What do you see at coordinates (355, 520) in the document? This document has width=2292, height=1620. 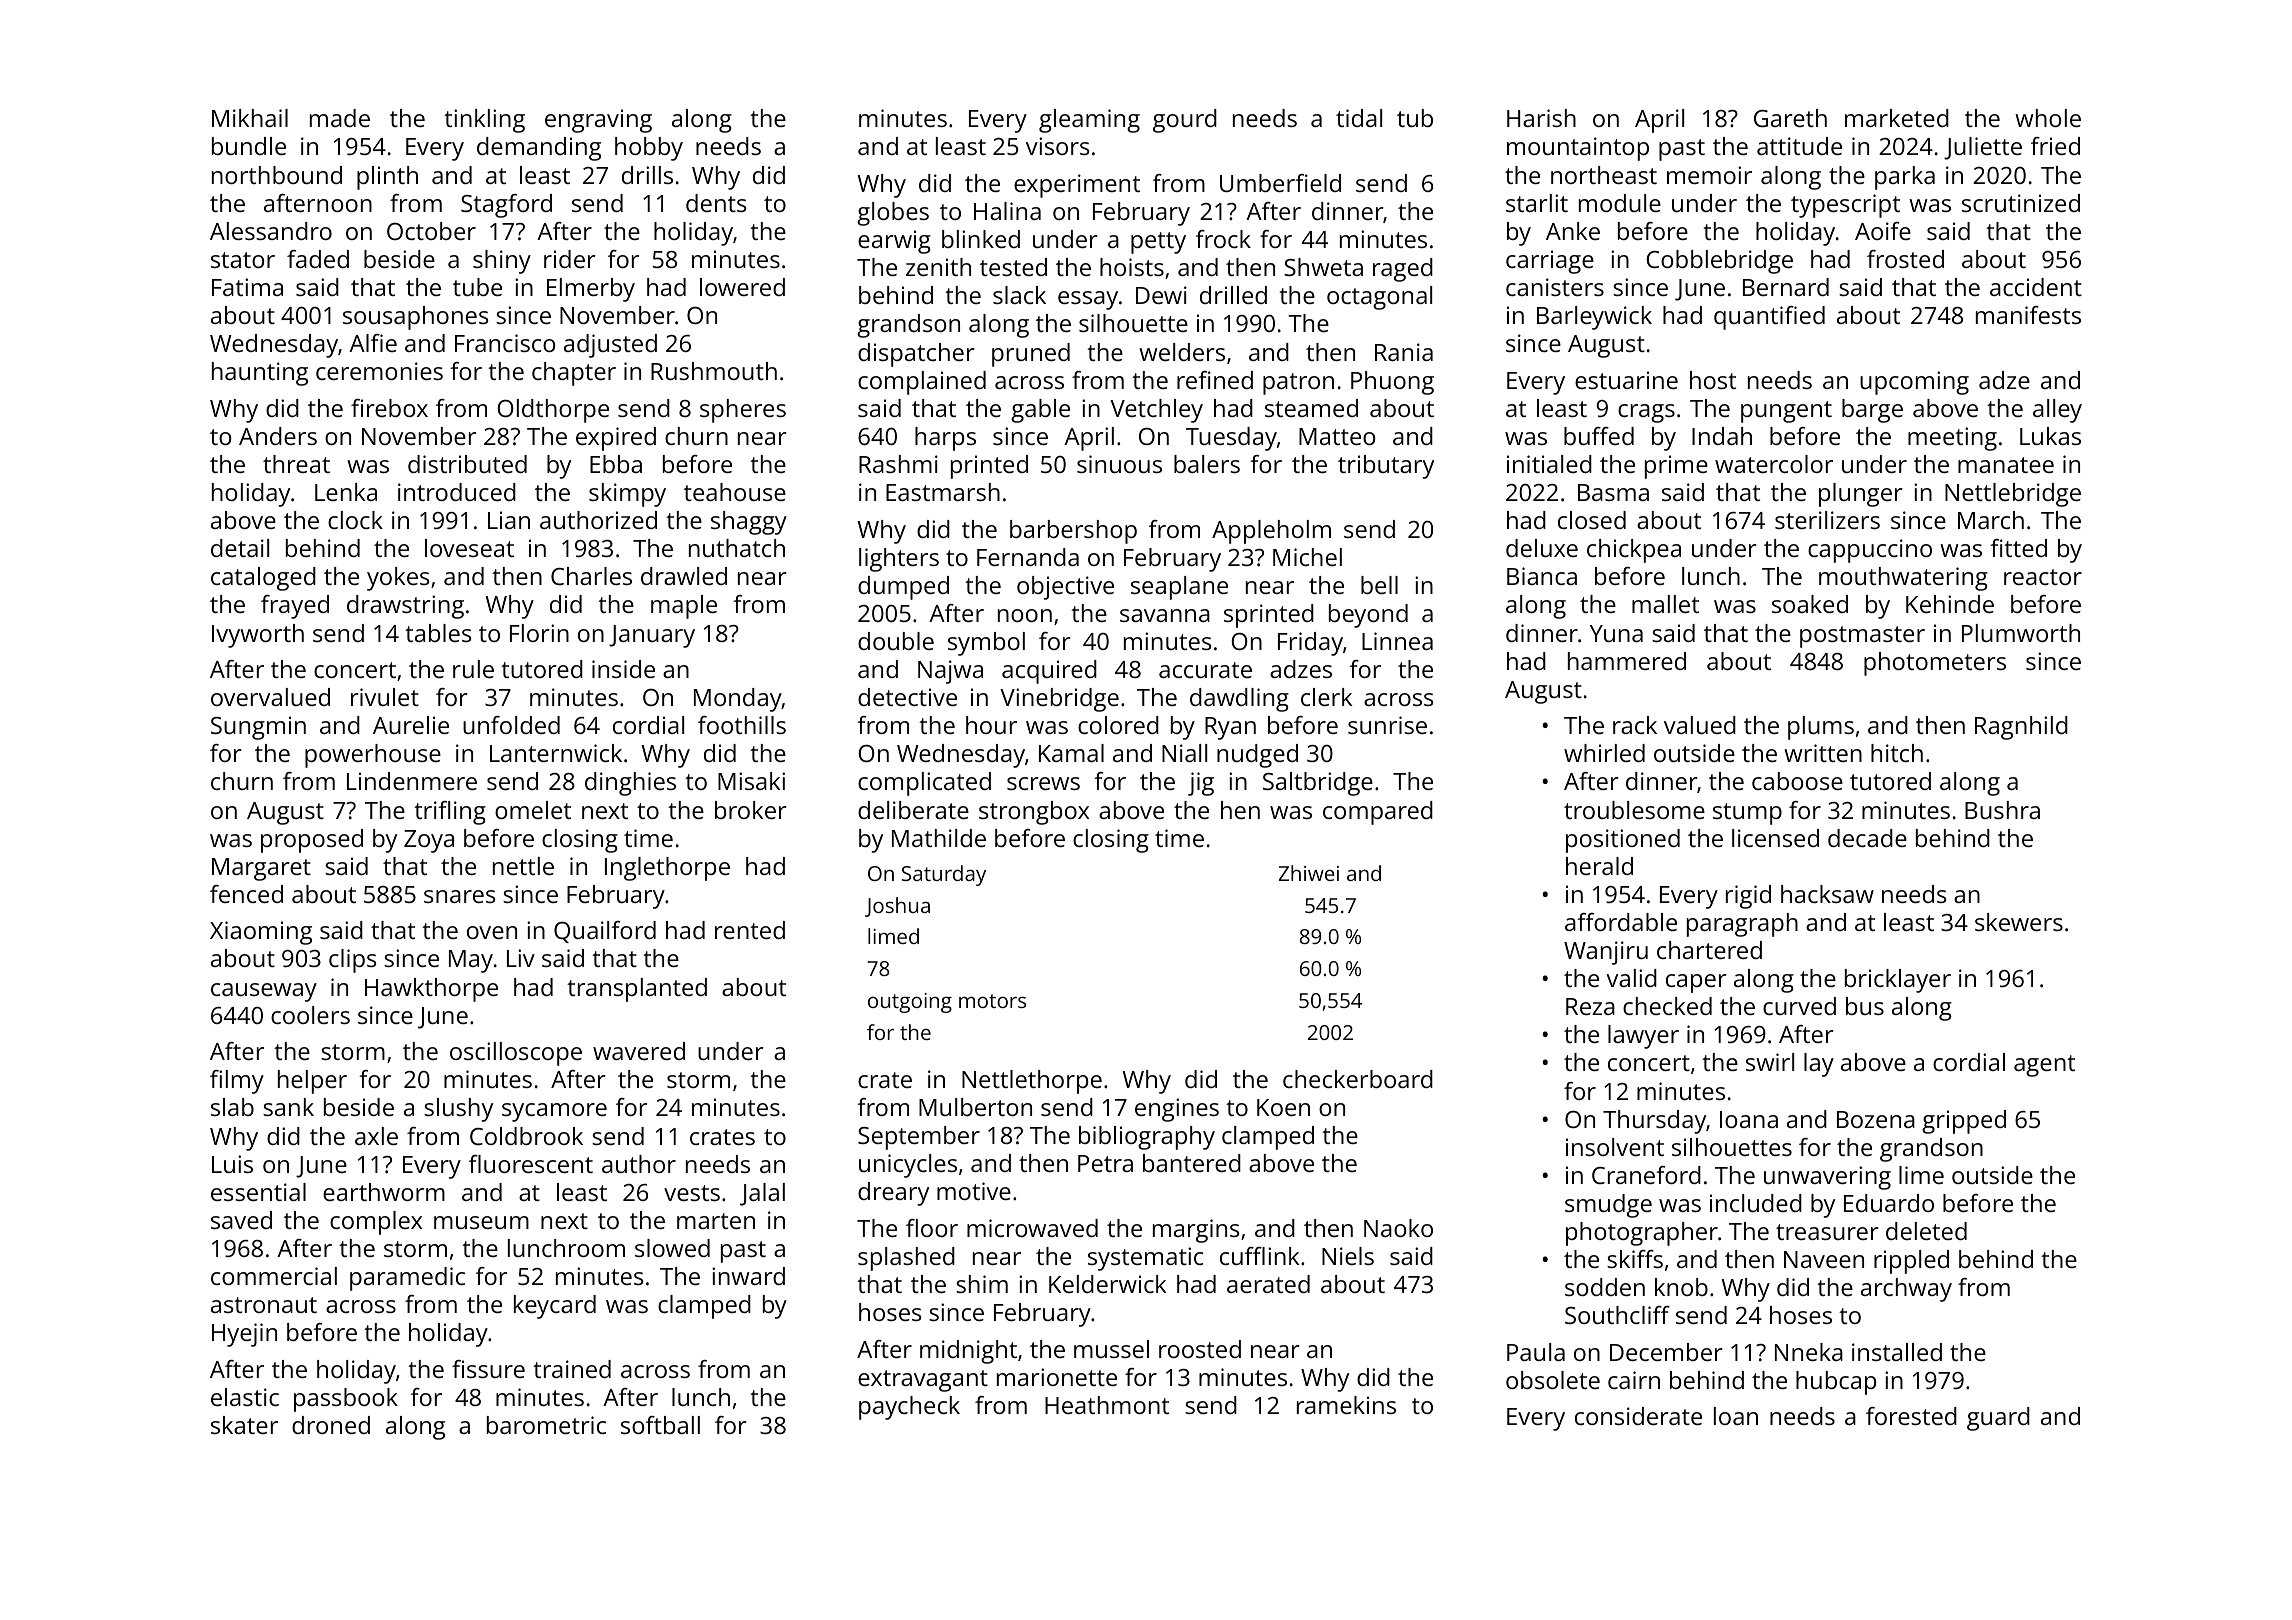 I see `clock` at bounding box center [355, 520].
